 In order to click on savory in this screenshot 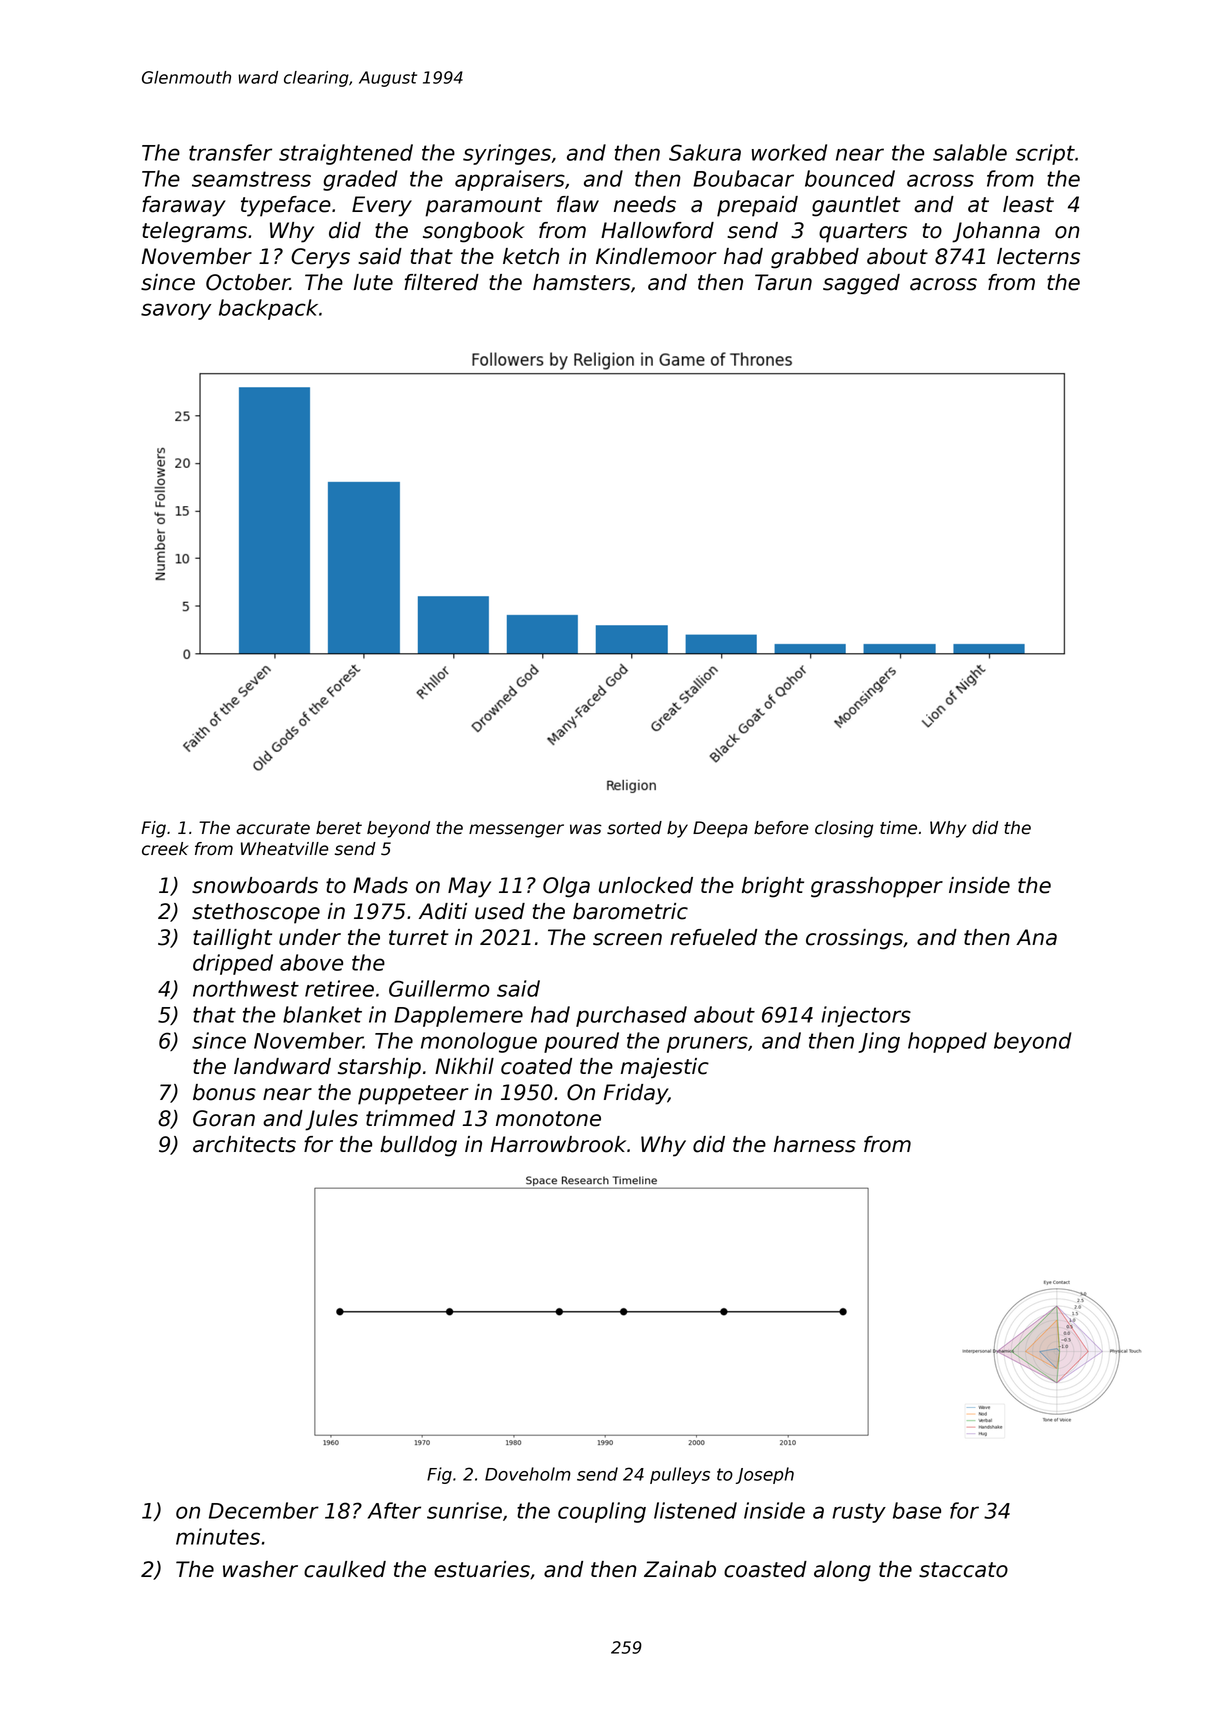, I will do `click(176, 311)`.
